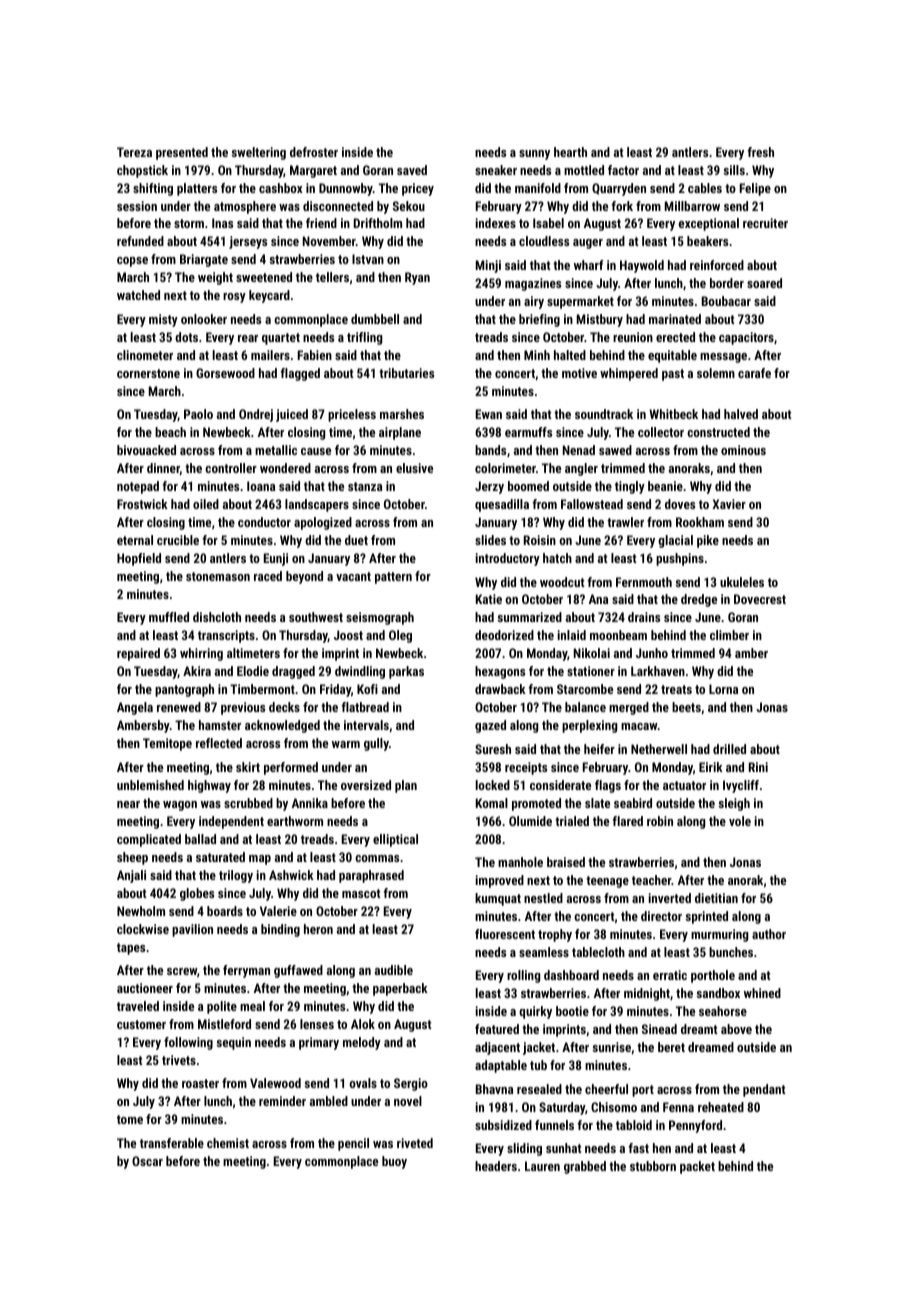 Image resolution: width=910 pixels, height=1293 pixels. I want to click on cornerstone, so click(148, 373).
